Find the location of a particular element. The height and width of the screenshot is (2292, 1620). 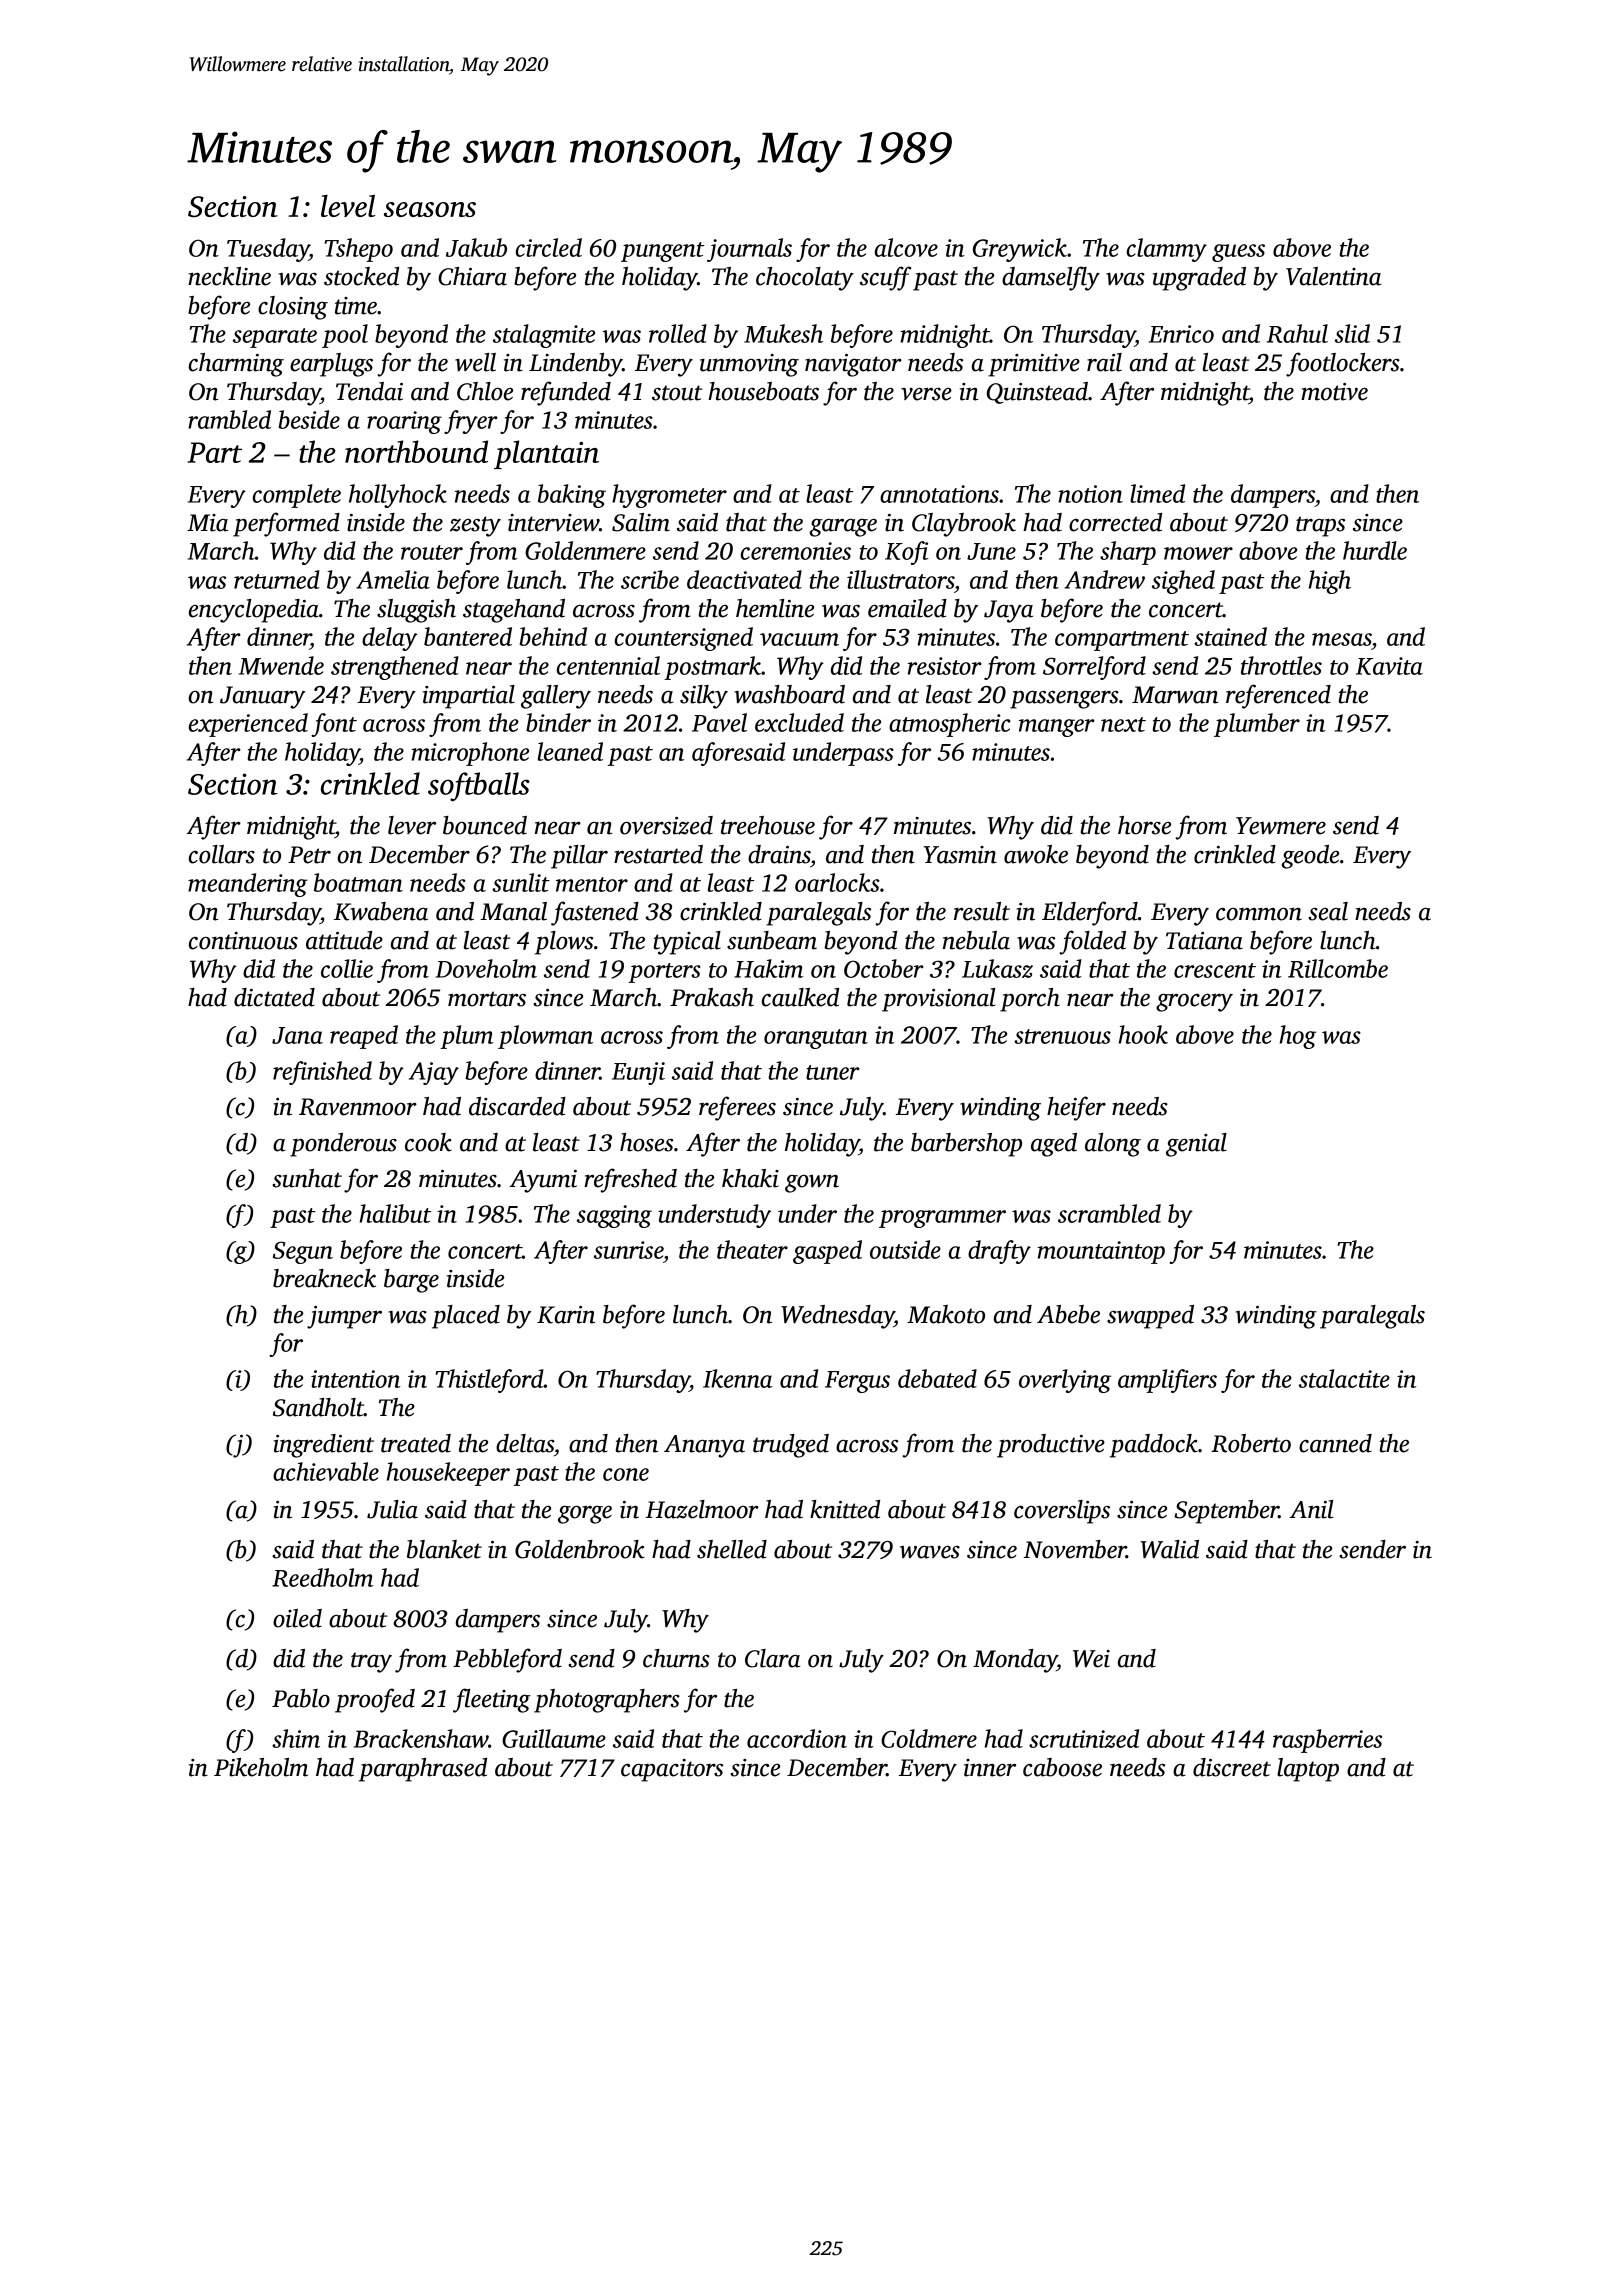

Coldmere is located at coordinates (929, 1738).
